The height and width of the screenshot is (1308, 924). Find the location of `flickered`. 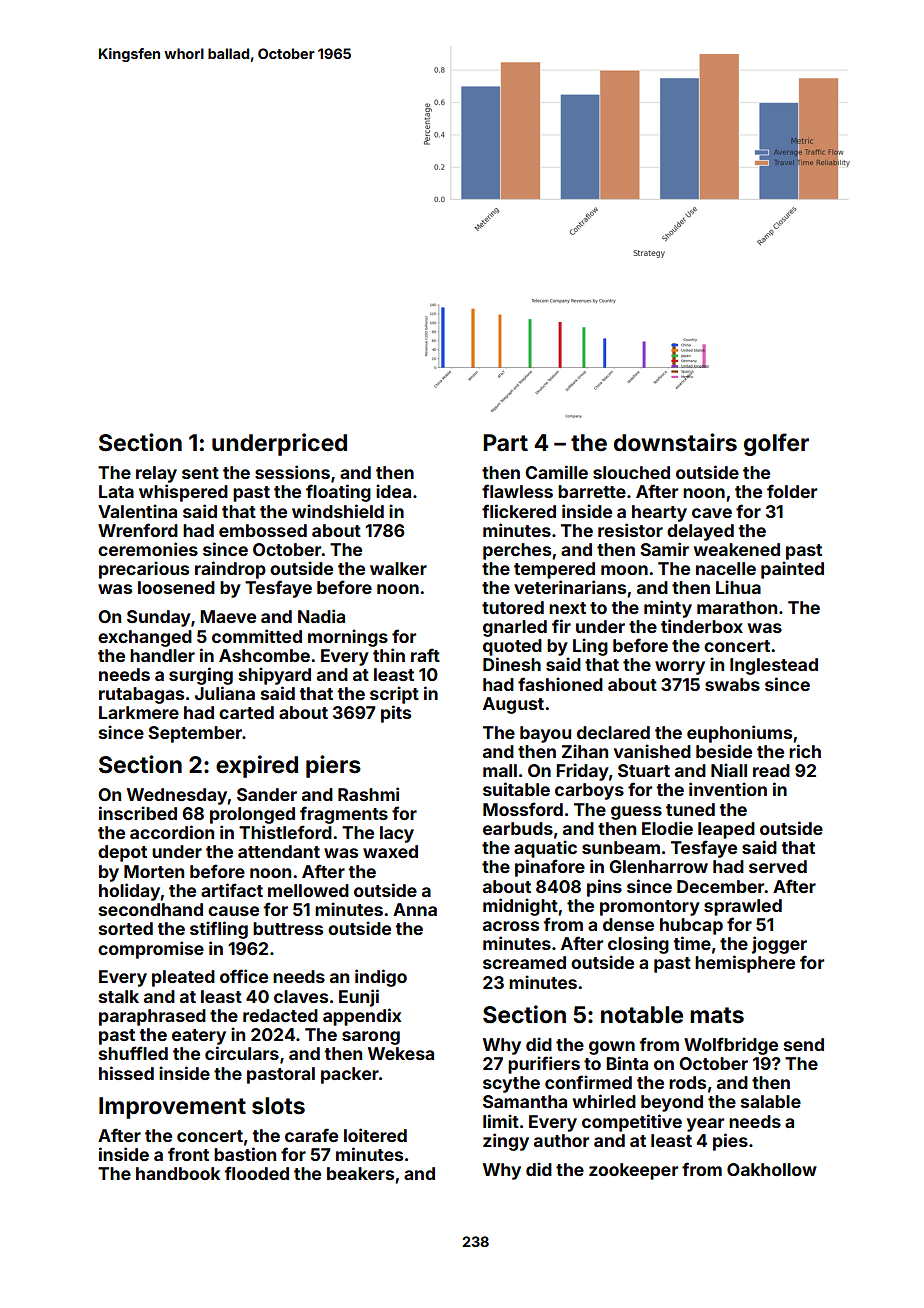

flickered is located at coordinates (519, 511).
